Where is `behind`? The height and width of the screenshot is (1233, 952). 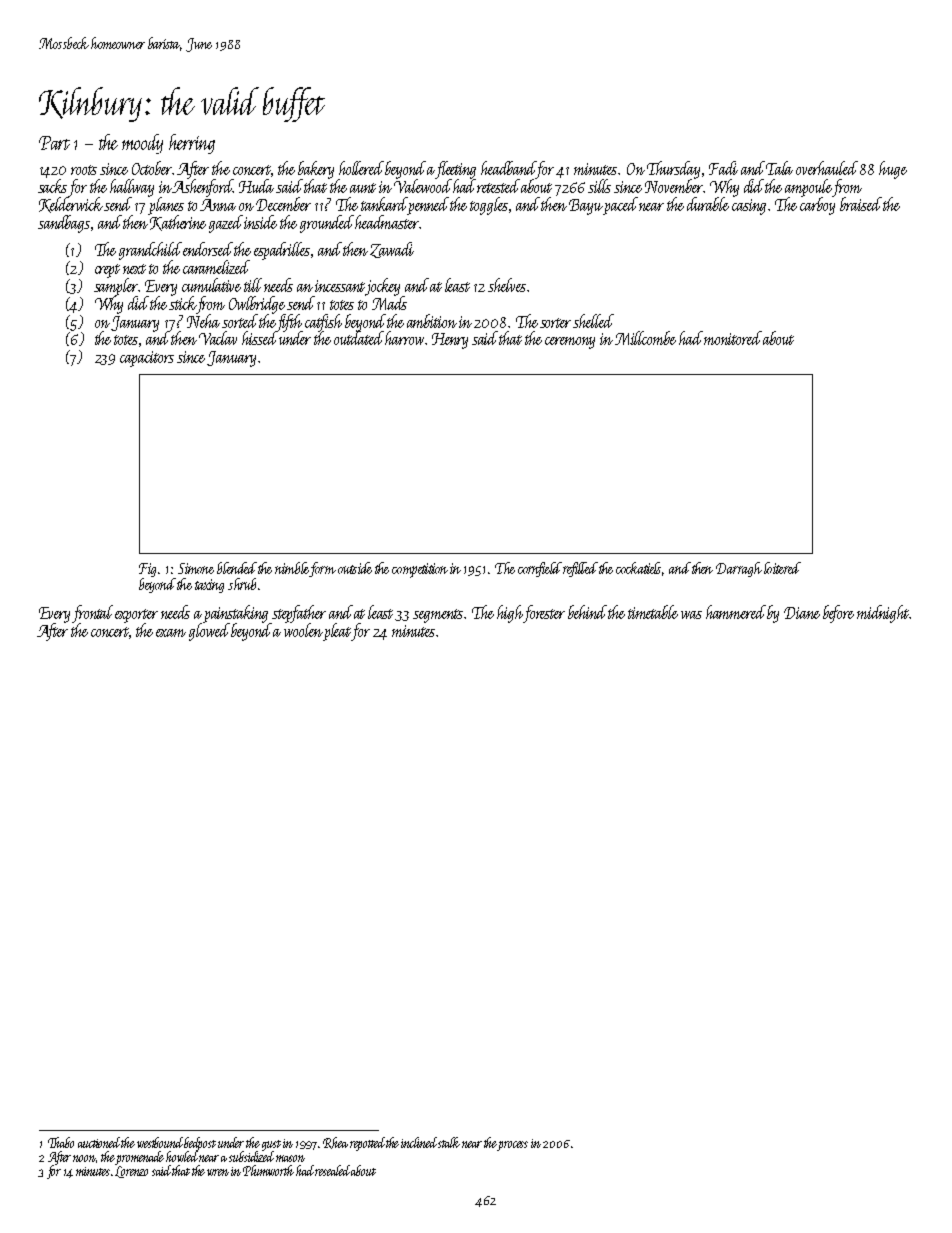 behind is located at coordinates (588, 612).
